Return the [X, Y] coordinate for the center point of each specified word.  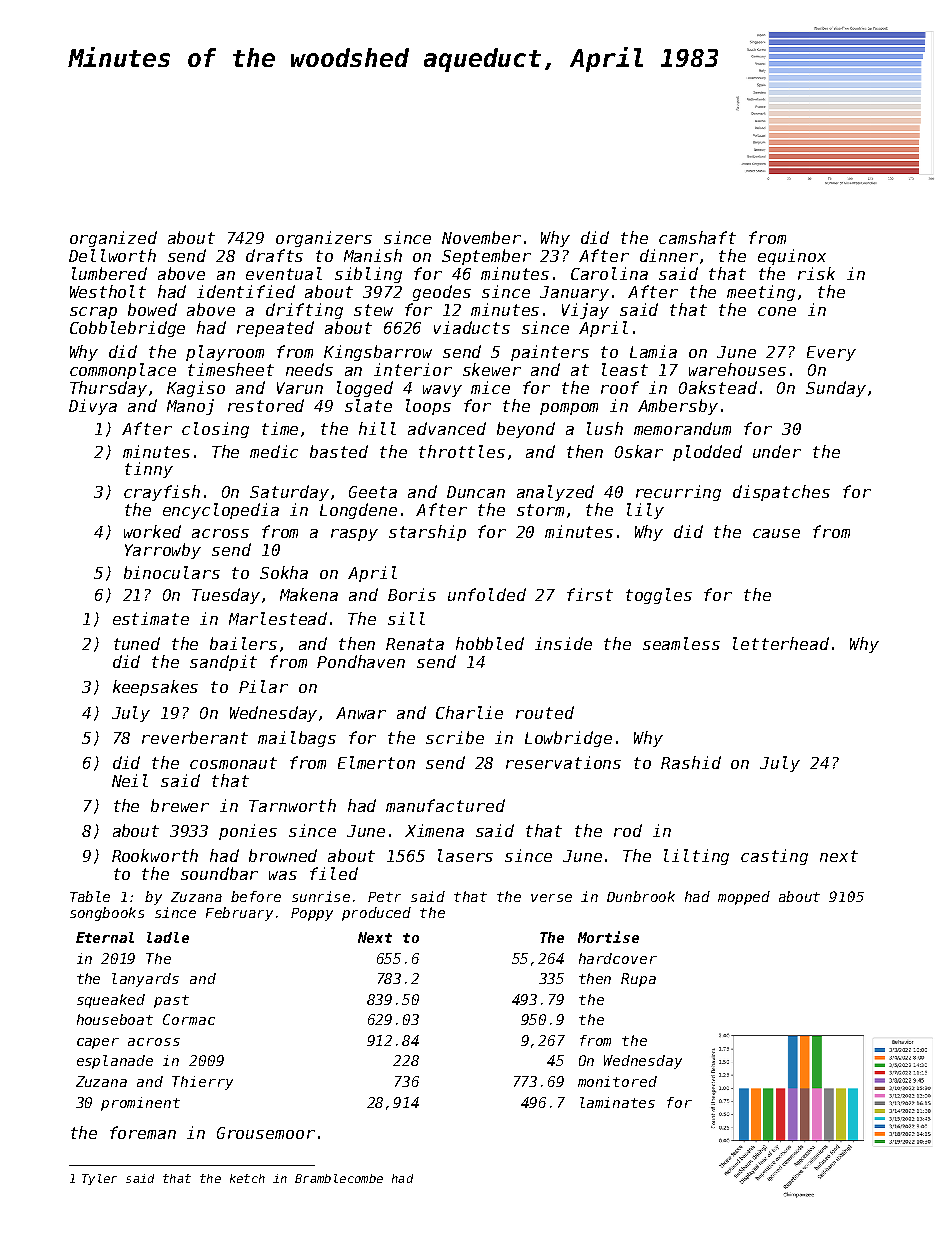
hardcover [618, 958]
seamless [681, 643]
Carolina [609, 273]
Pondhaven [361, 661]
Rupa [638, 980]
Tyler [99, 1179]
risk [816, 273]
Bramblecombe [339, 1178]
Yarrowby [163, 551]
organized [113, 239]
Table [90, 896]
